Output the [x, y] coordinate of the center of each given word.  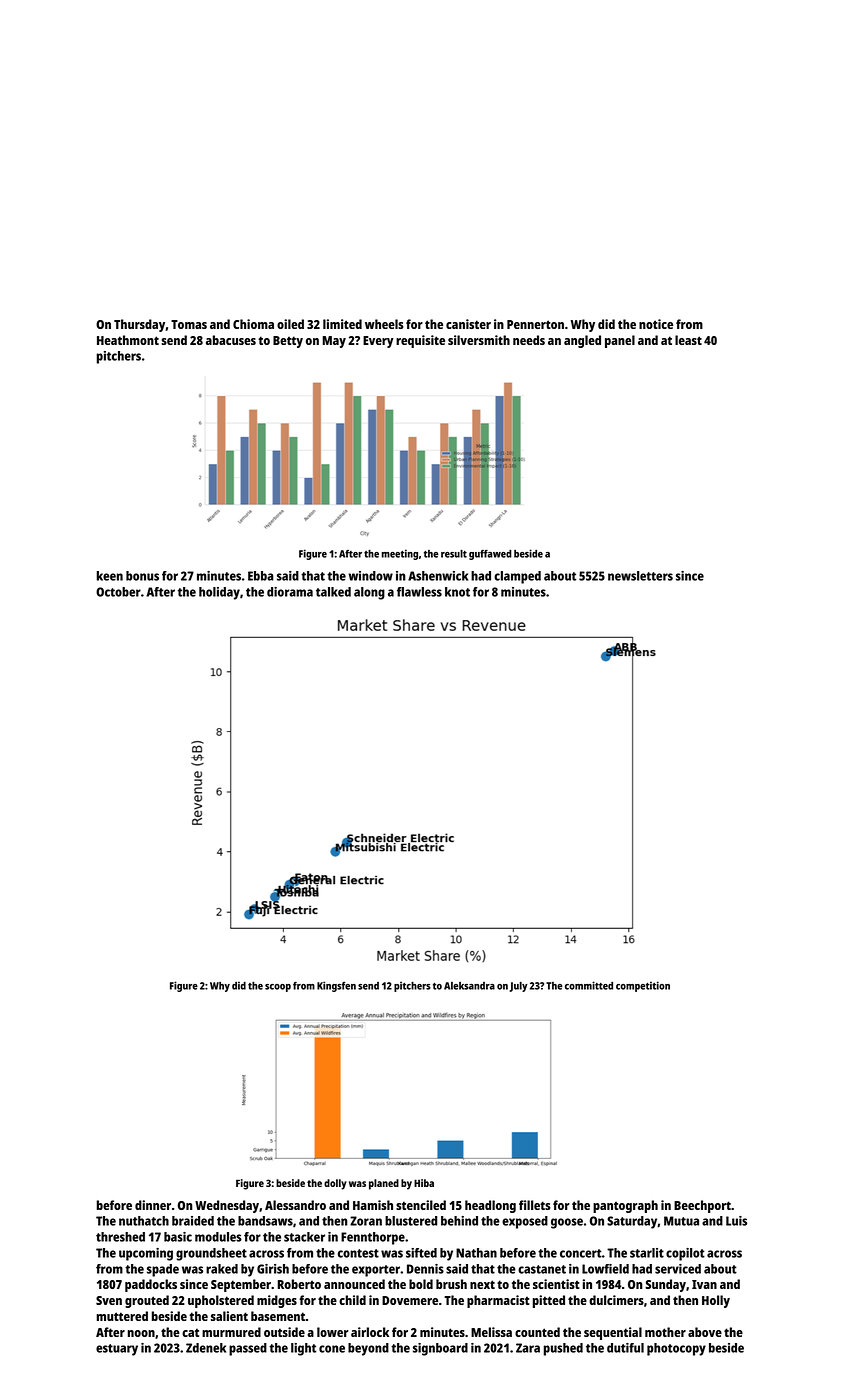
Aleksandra [469, 986]
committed [589, 985]
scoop [278, 988]
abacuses [231, 340]
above [705, 1332]
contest [358, 1253]
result [454, 554]
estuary [117, 1350]
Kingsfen [336, 986]
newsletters [640, 576]
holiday [219, 593]
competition [643, 986]
